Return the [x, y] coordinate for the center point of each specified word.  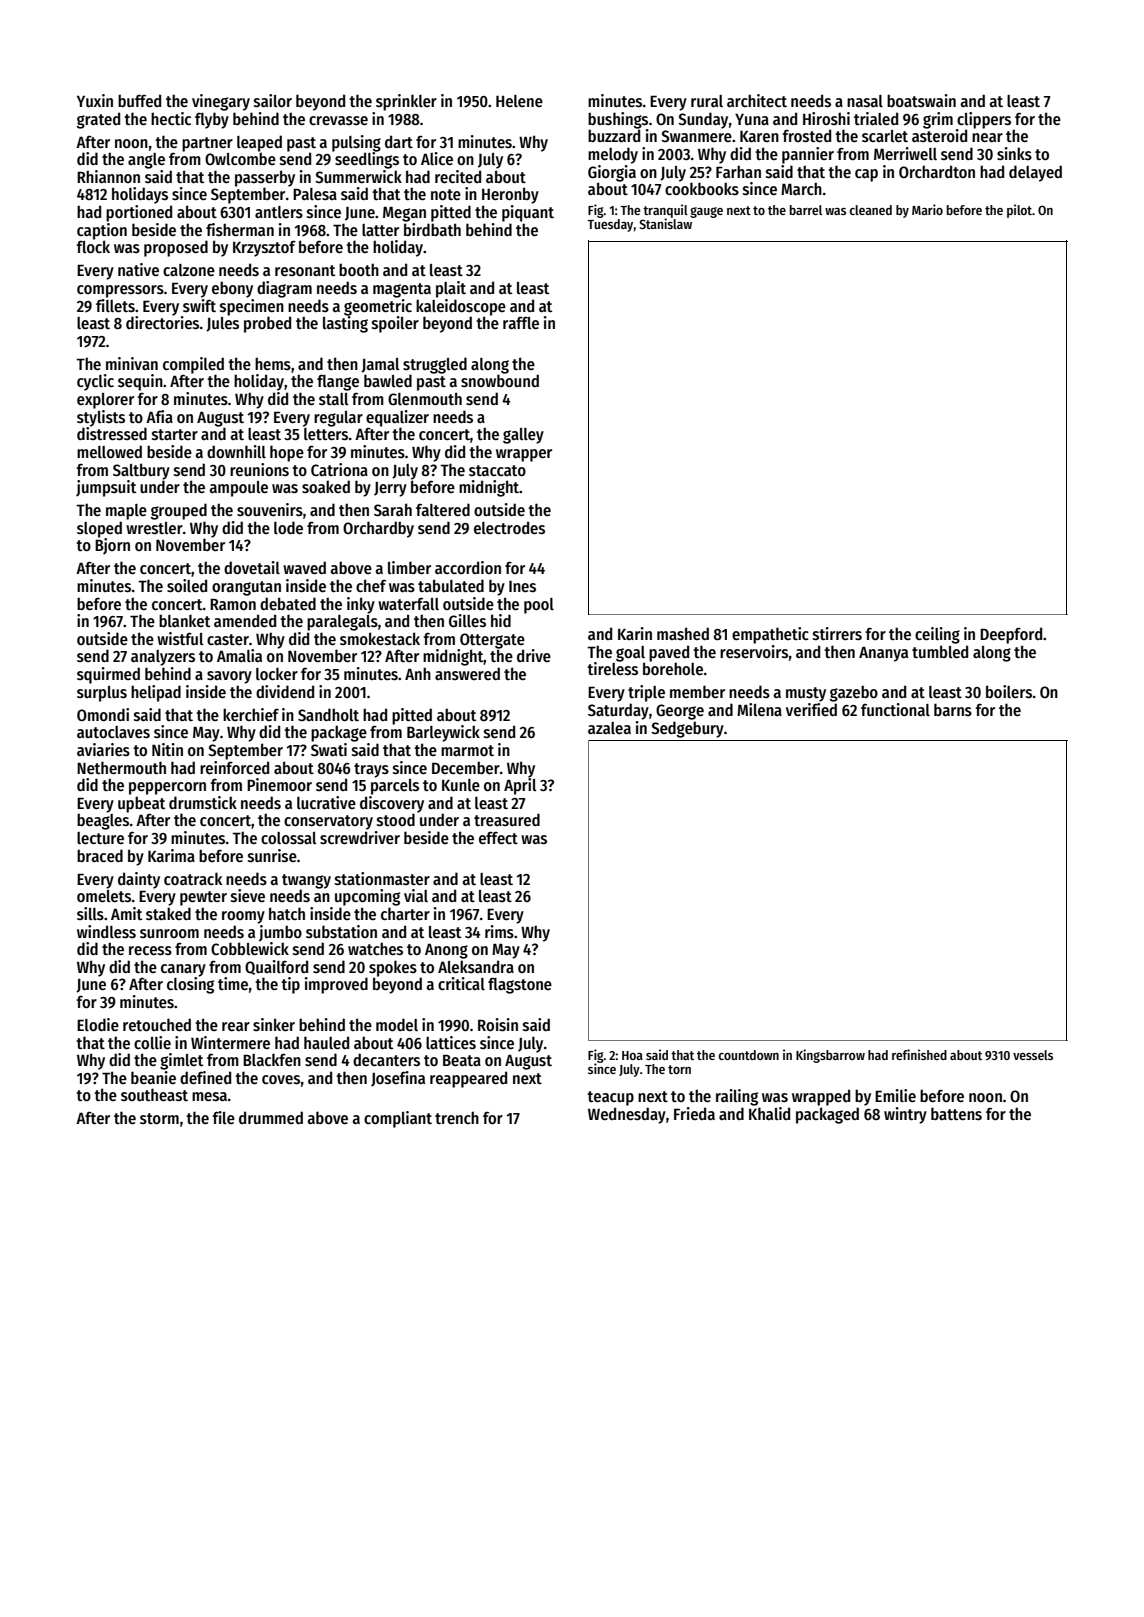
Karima [171, 855]
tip [290, 985]
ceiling [937, 635]
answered [467, 673]
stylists [101, 418]
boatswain [921, 100]
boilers [1009, 691]
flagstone [520, 985]
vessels [1033, 1055]
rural [707, 101]
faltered [443, 509]
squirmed [108, 675]
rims [499, 931]
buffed [139, 100]
